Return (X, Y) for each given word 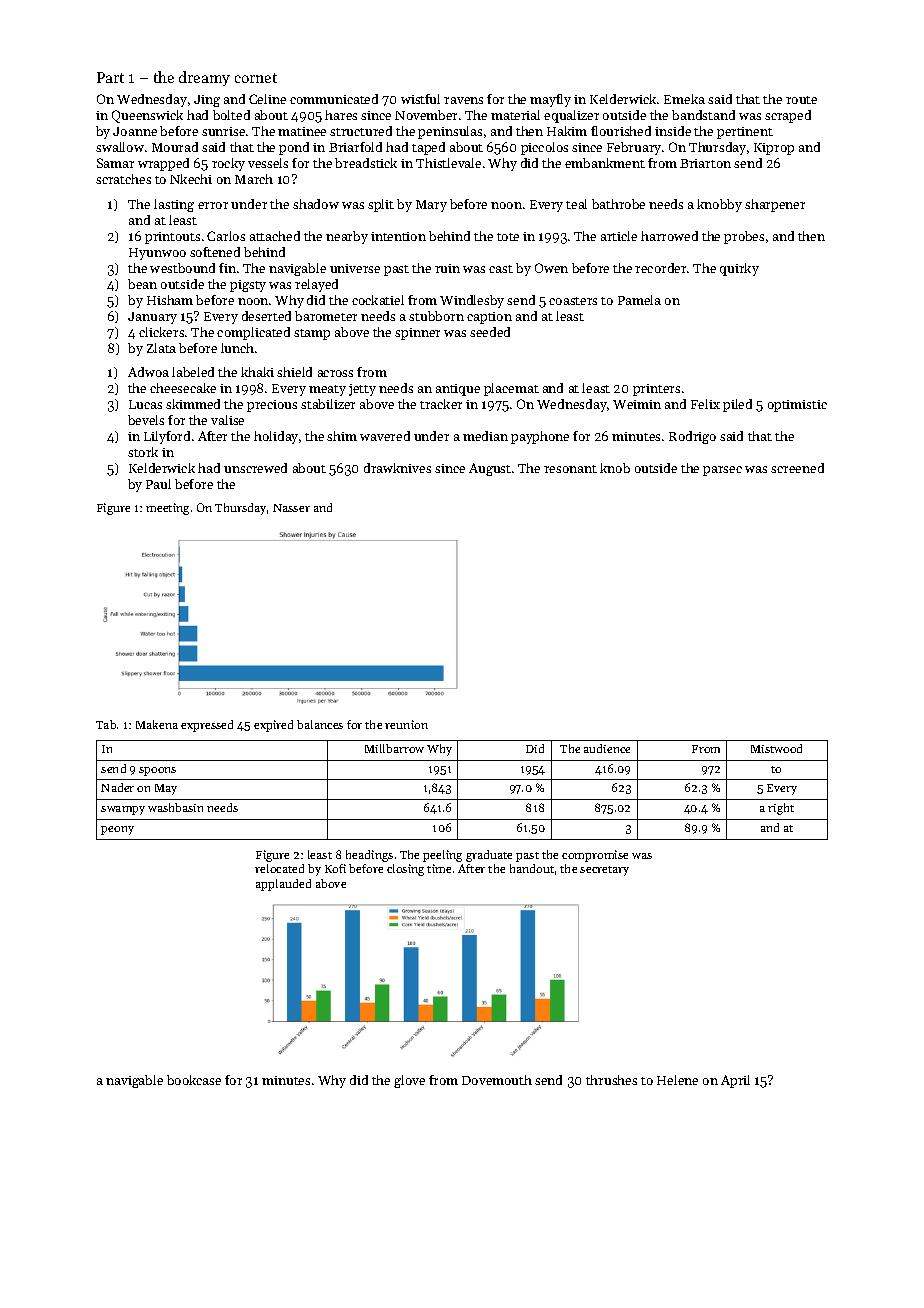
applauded (283, 885)
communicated (334, 99)
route (801, 100)
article (619, 236)
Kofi (335, 868)
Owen (551, 268)
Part (110, 77)
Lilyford (167, 437)
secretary (604, 871)
